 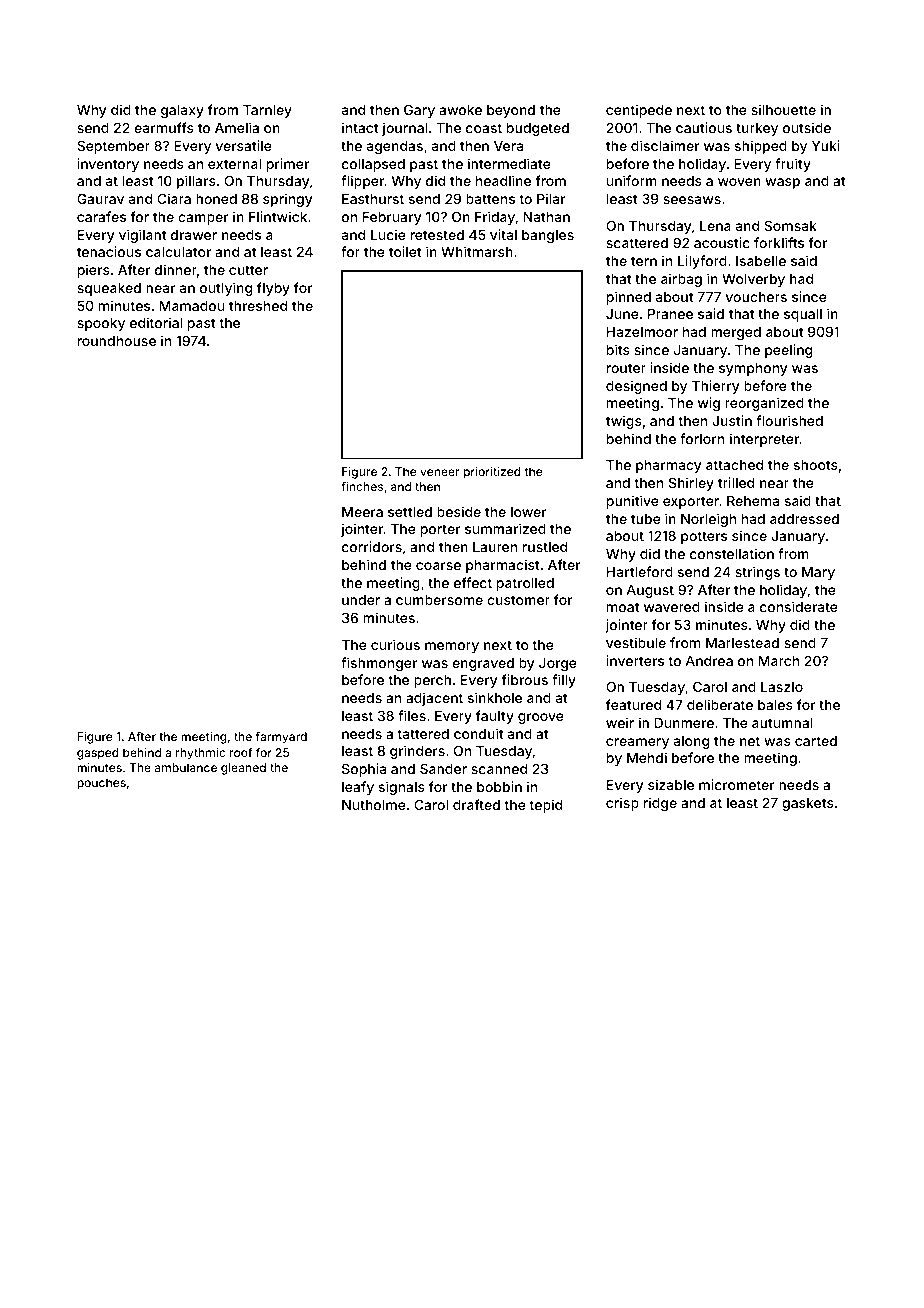 I want to click on wavered, so click(x=672, y=607).
